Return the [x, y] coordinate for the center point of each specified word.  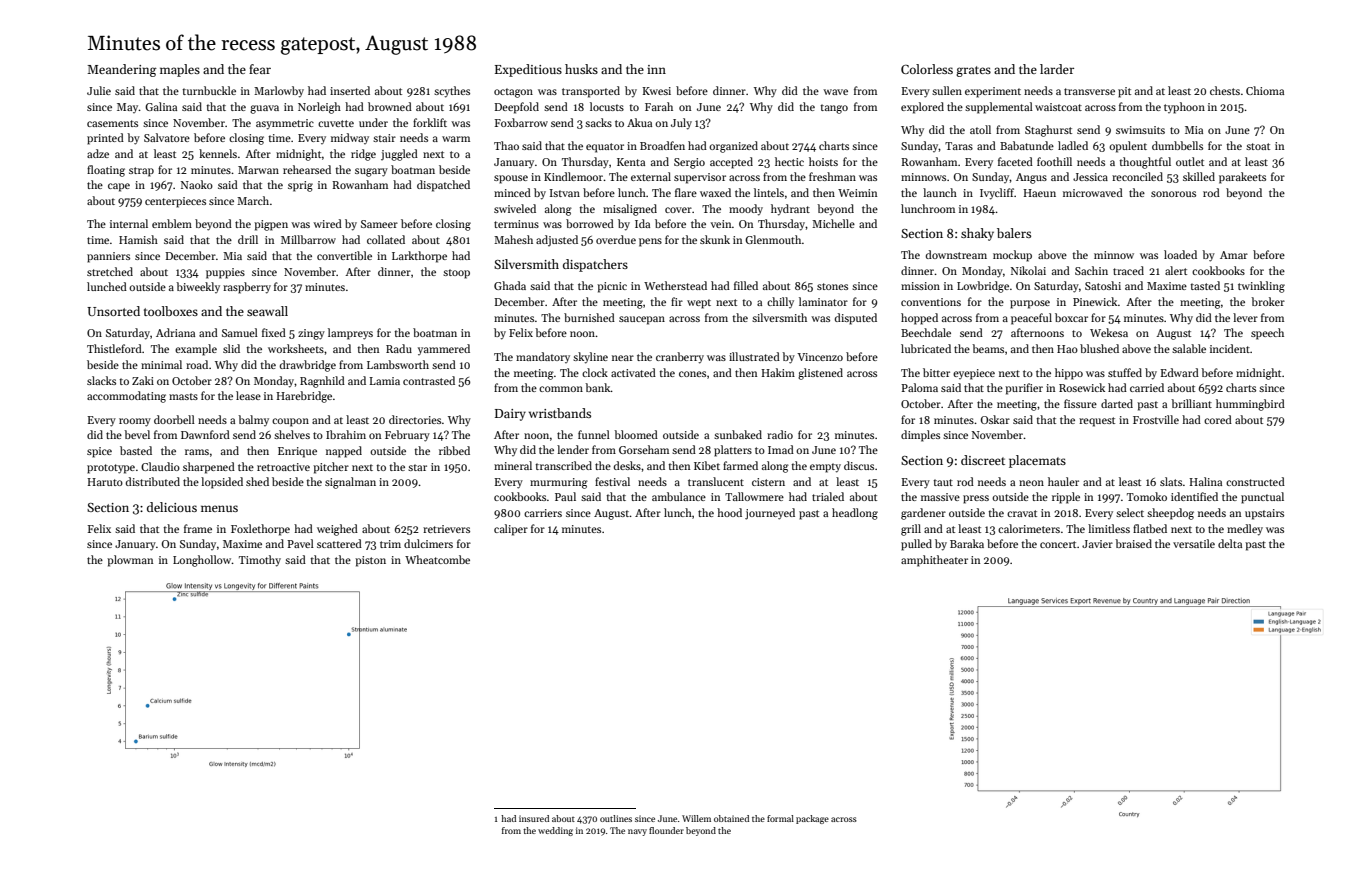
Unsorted [113, 311]
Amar [1234, 255]
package [812, 819]
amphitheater [934, 561]
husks [581, 69]
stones [832, 286]
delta [1230, 543]
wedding [555, 831]
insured [534, 818]
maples [180, 70]
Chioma [1265, 90]
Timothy [260, 561]
